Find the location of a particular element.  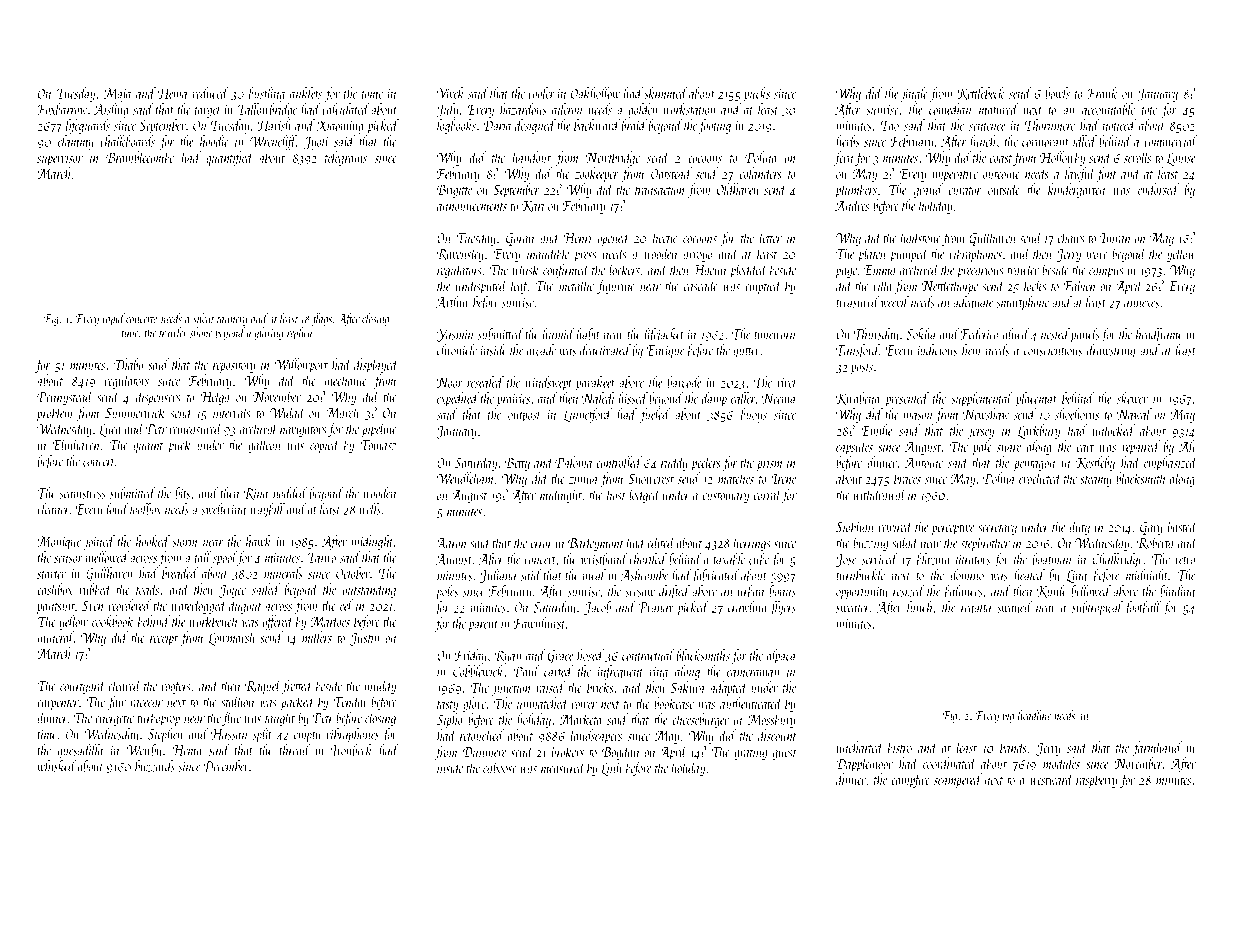

footing is located at coordinates (714, 126).
